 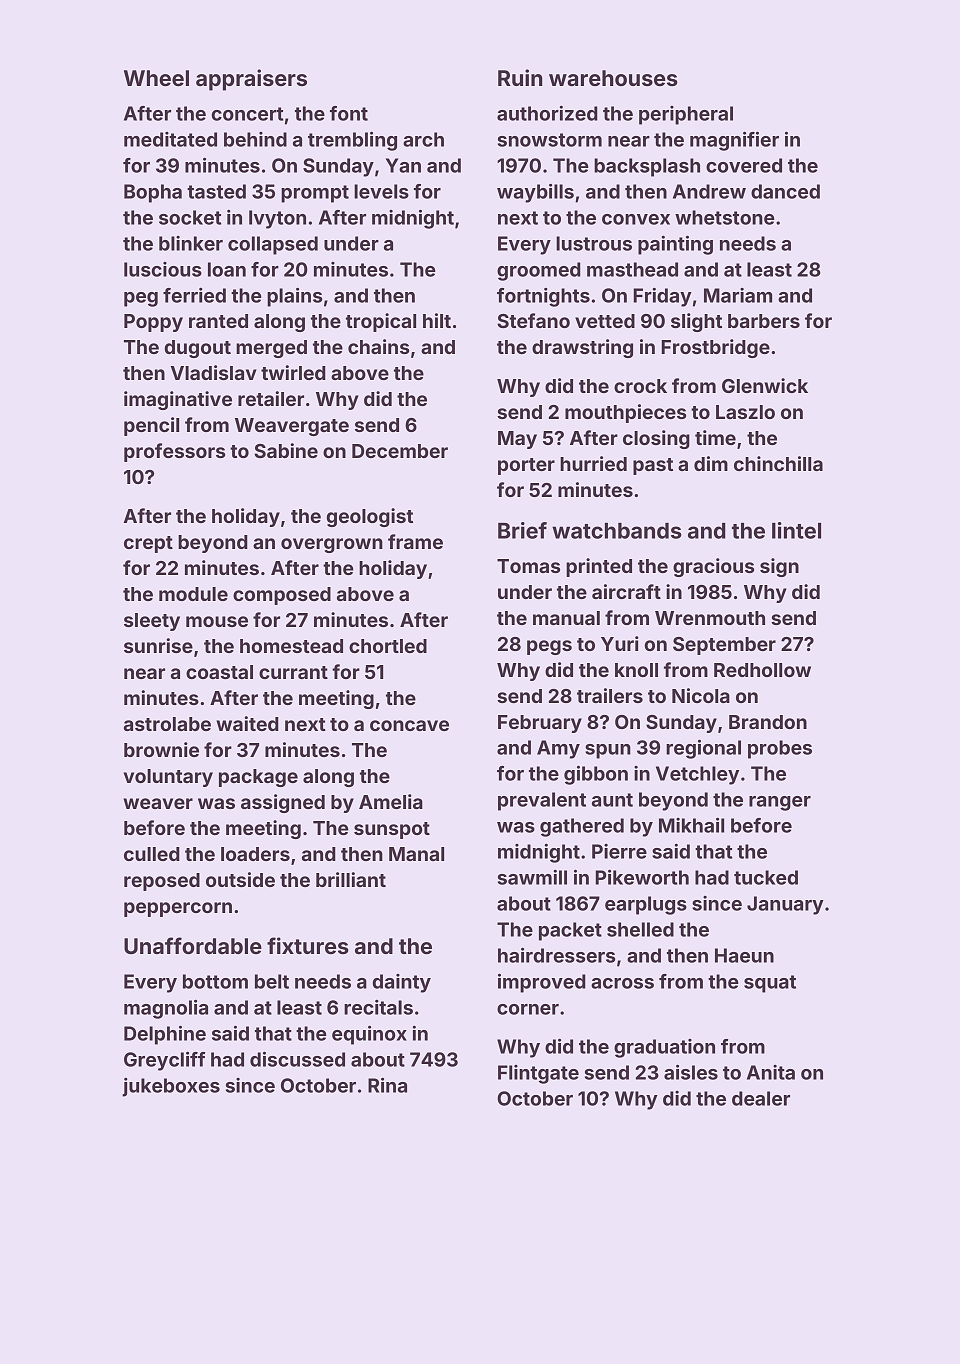 I want to click on blinker, so click(x=191, y=243).
